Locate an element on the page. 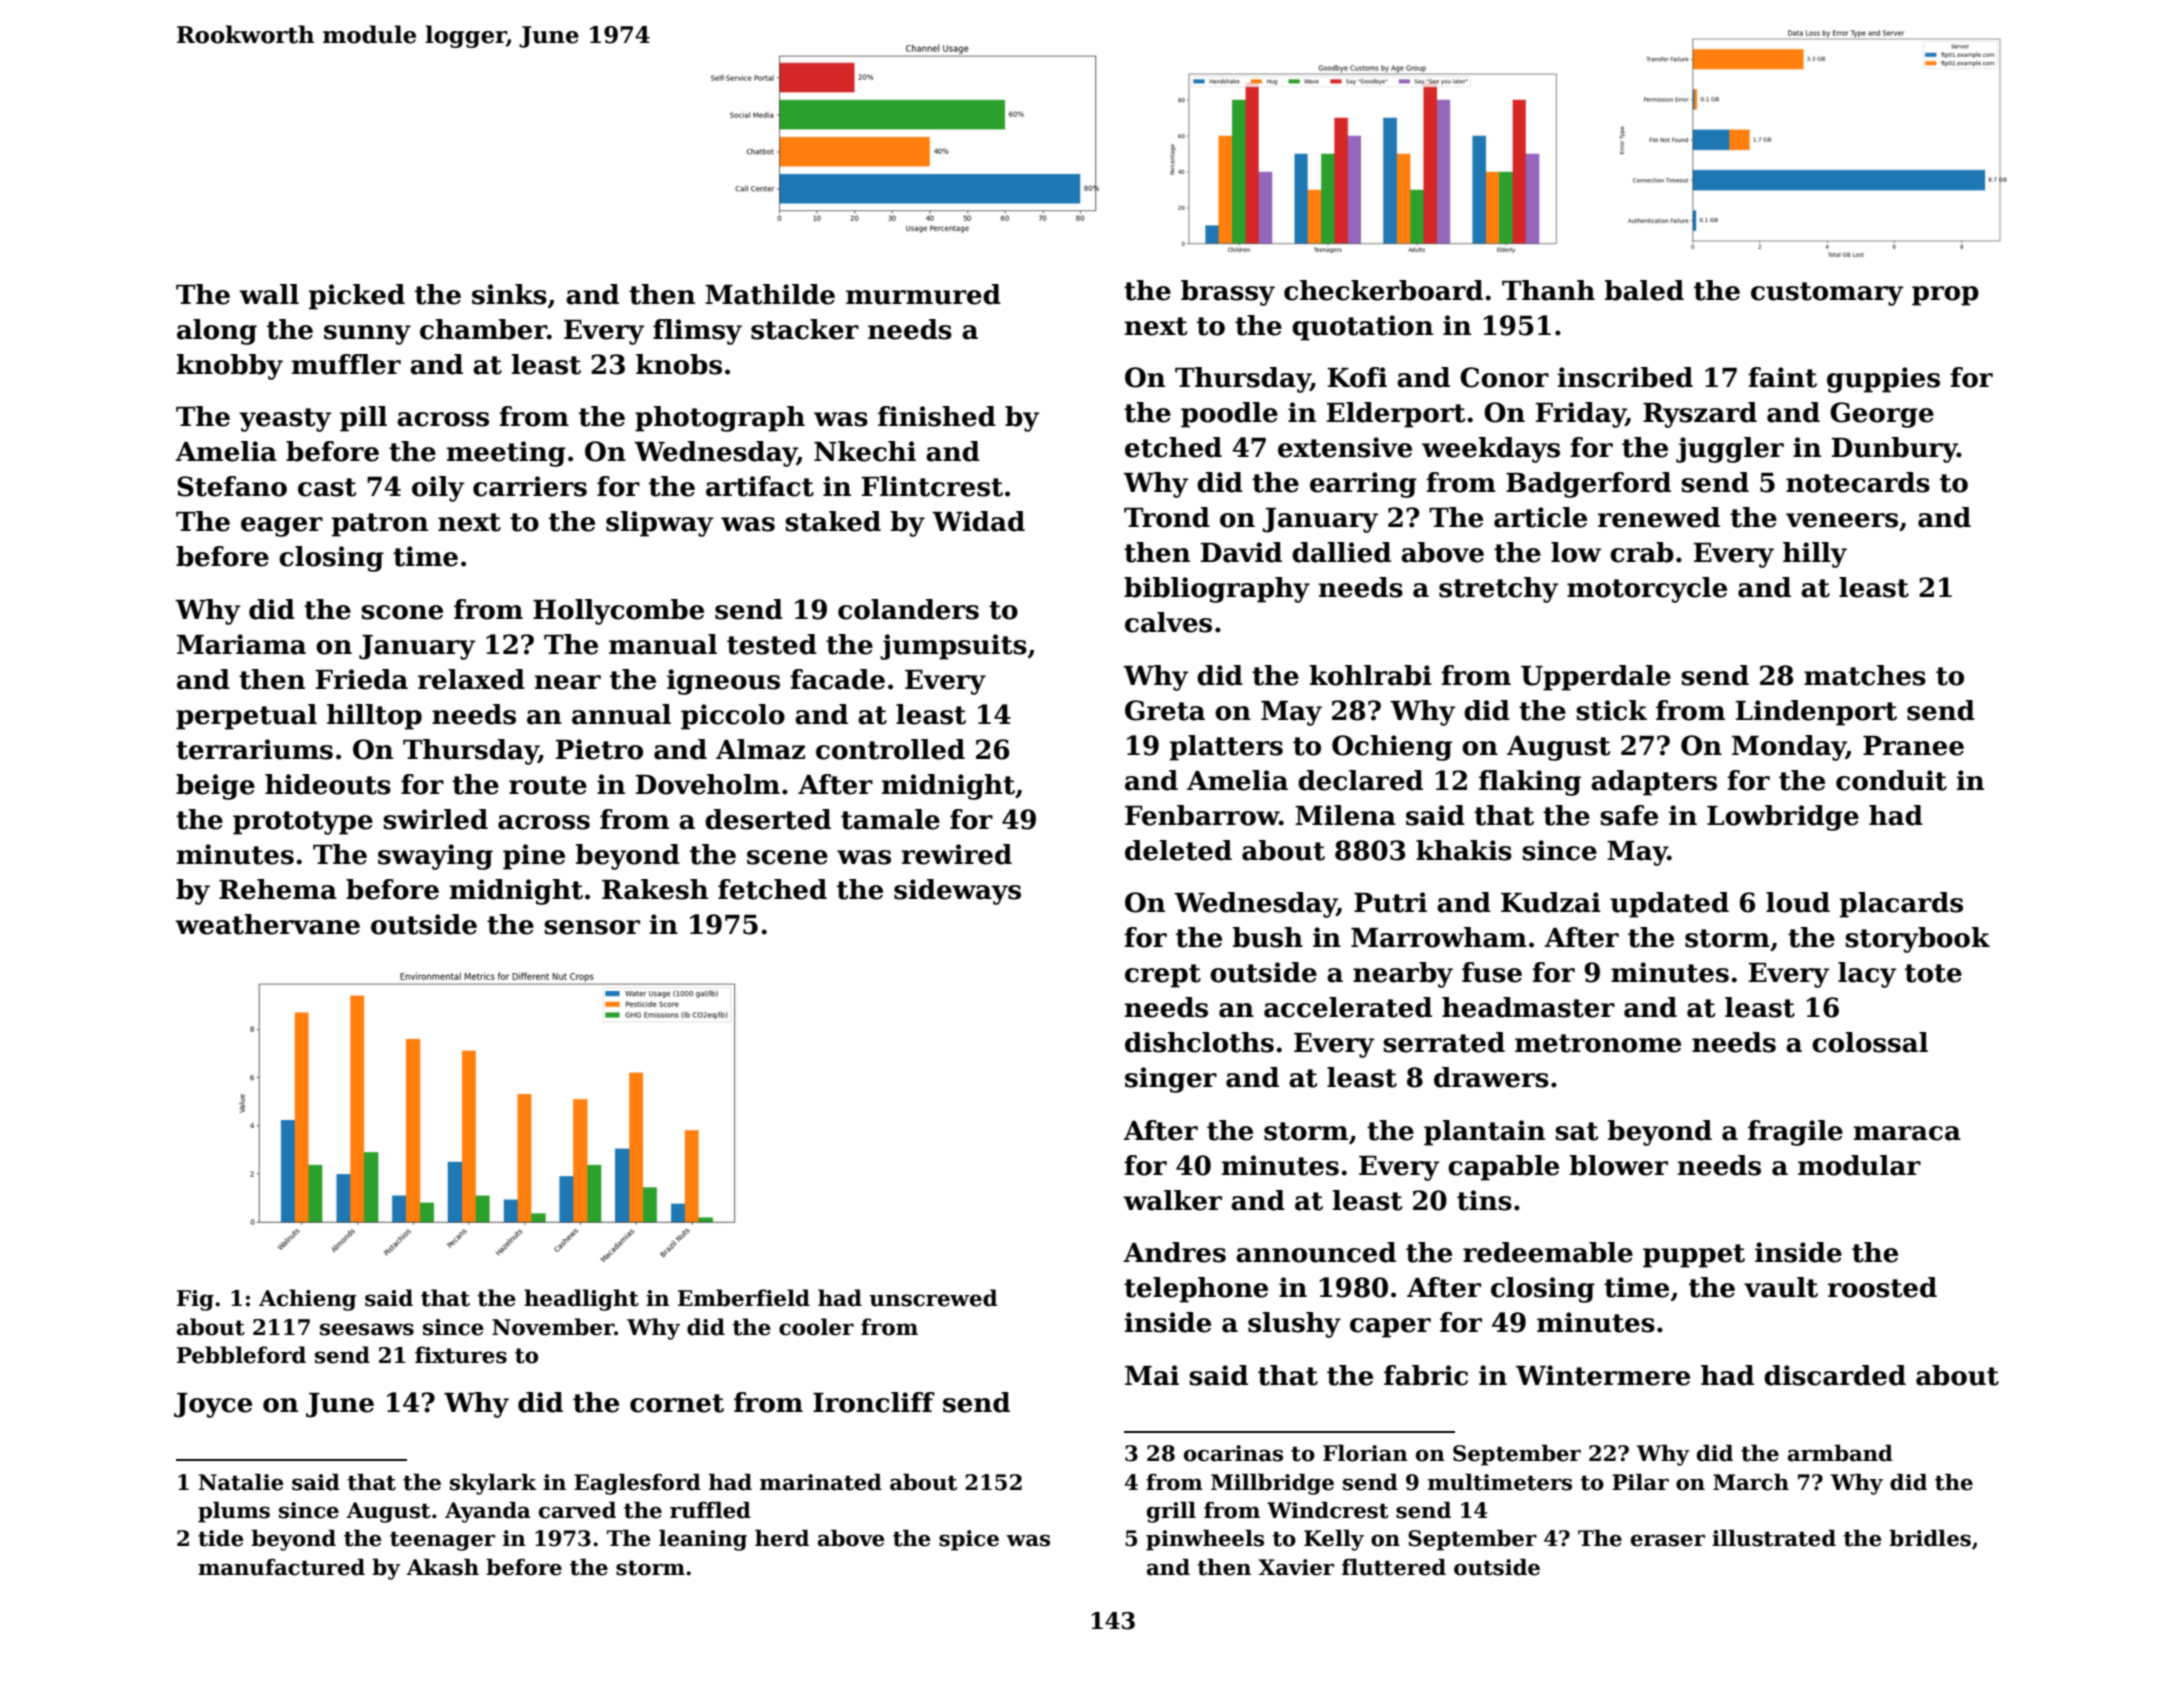 The height and width of the document is (1683, 2178). beige is located at coordinates (215, 787).
